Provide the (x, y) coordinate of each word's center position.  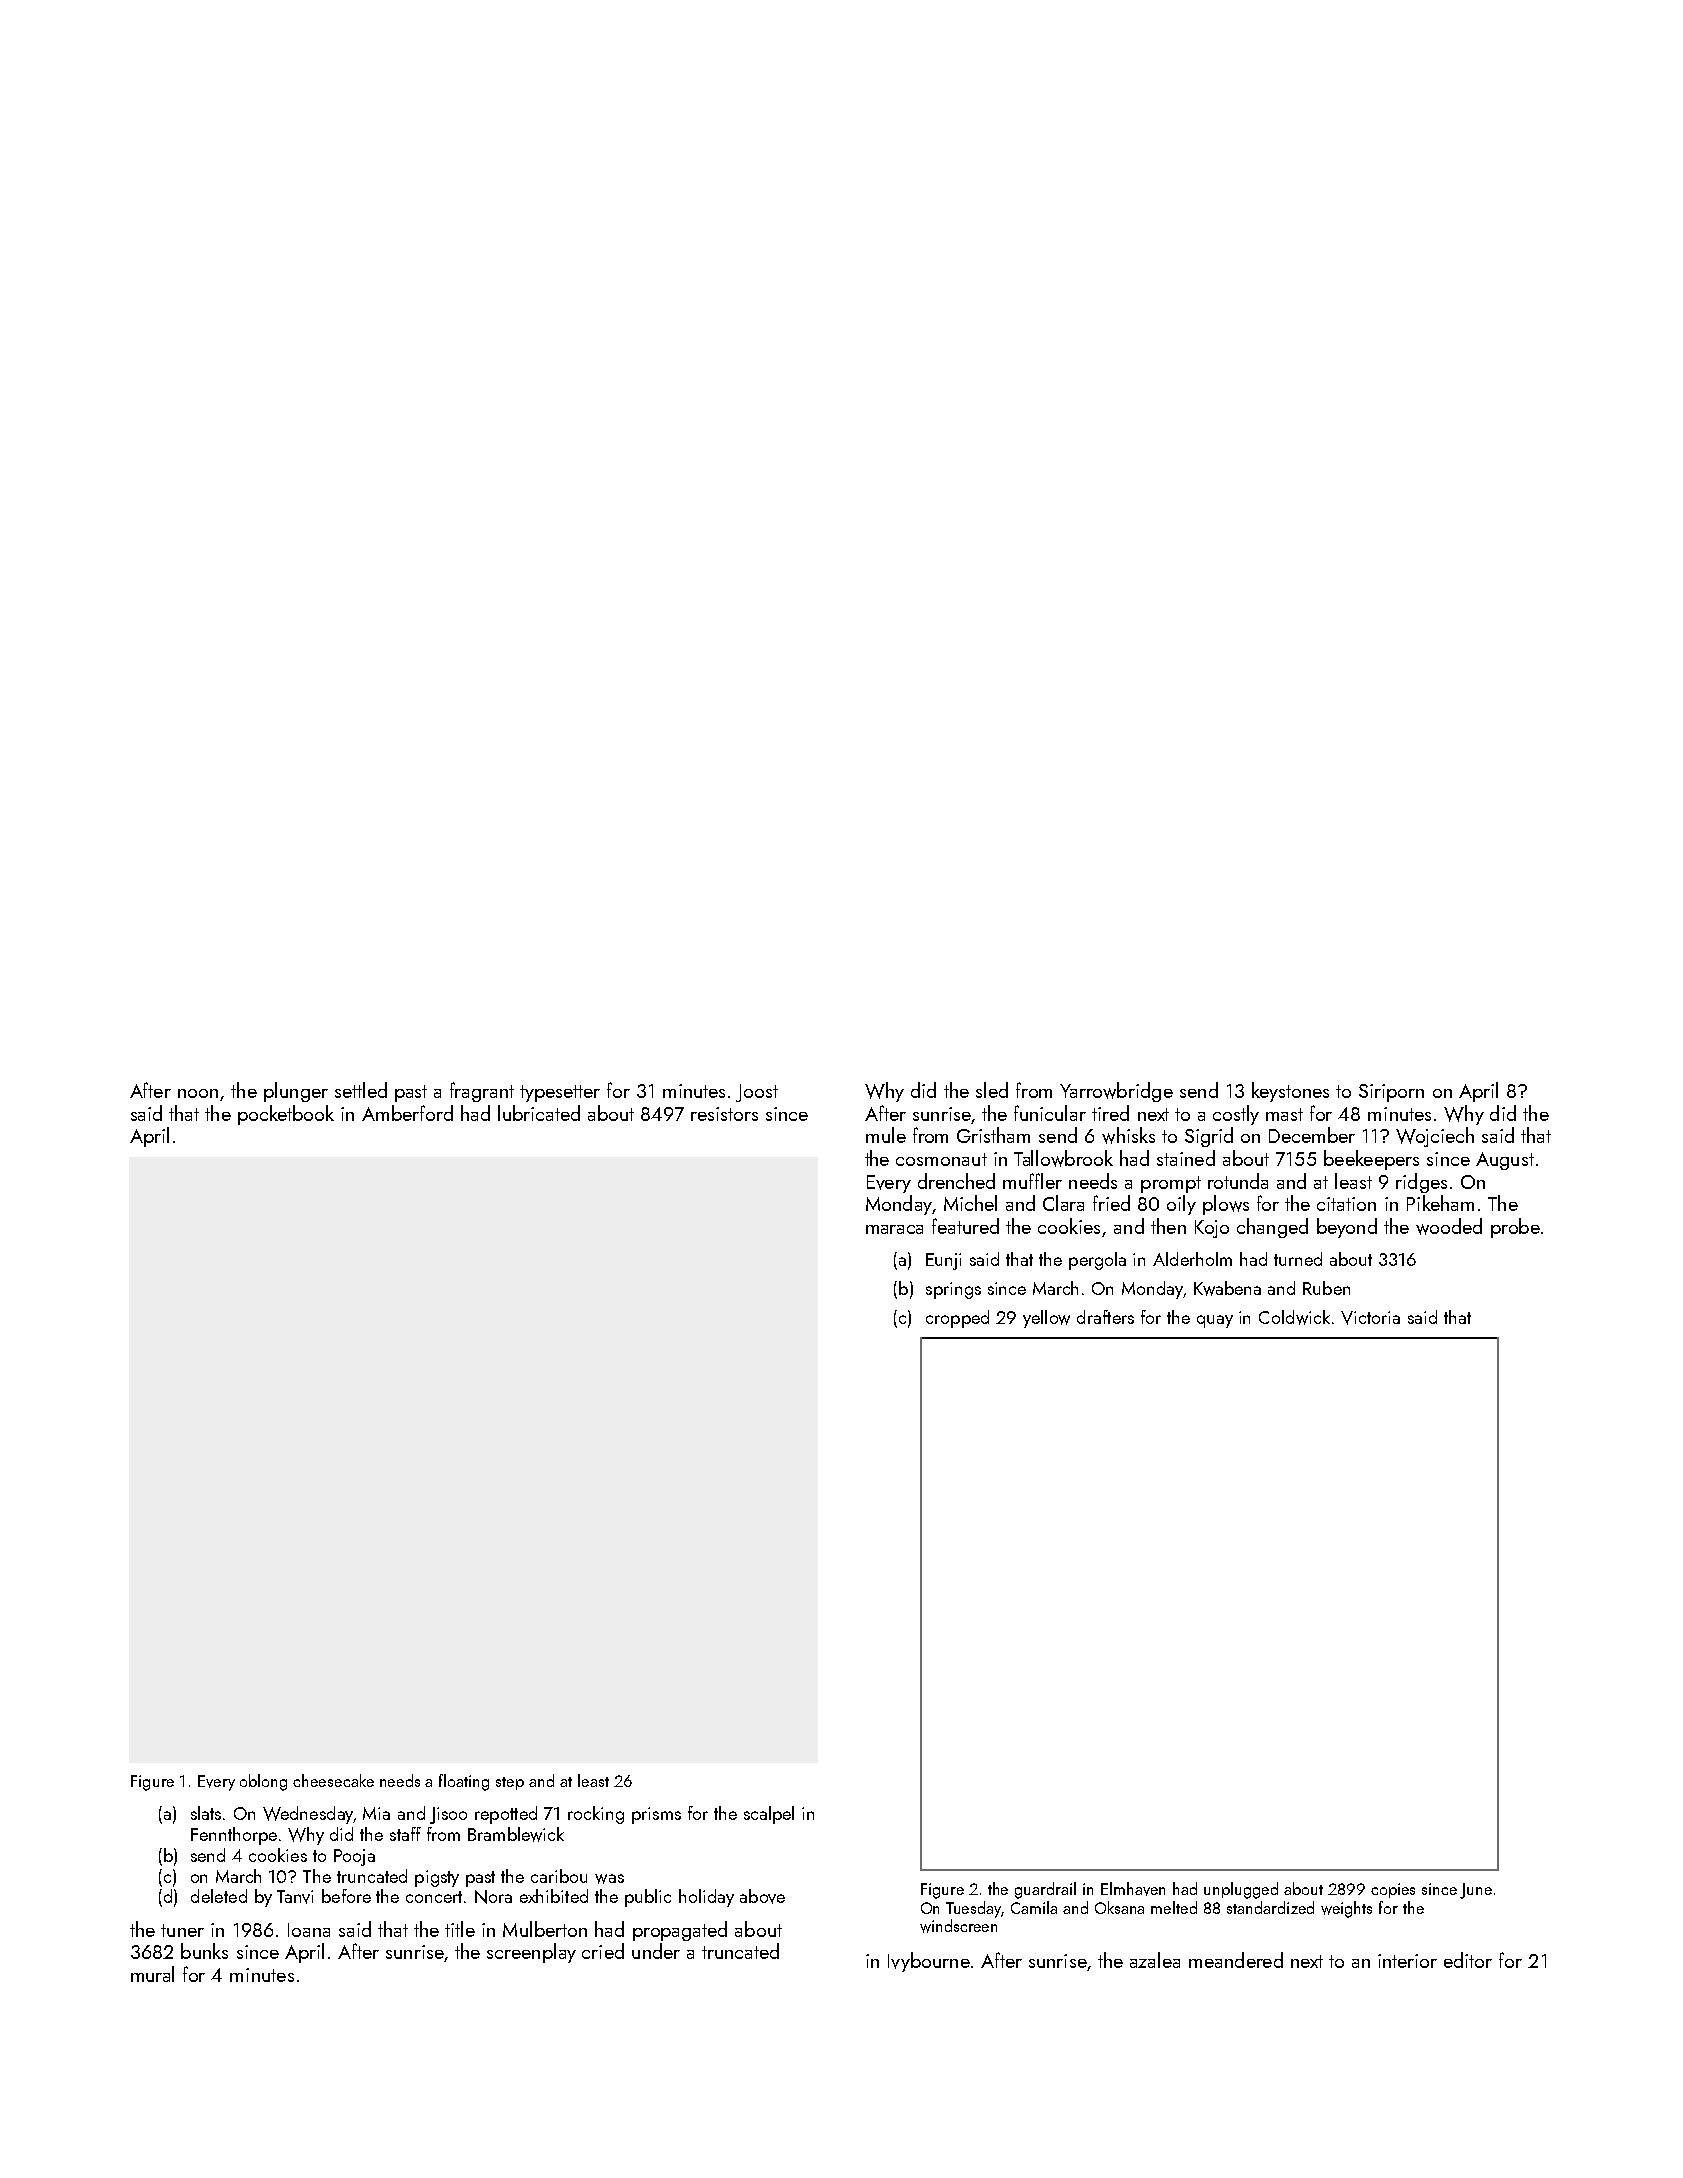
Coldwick (1294, 1317)
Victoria (1370, 1318)
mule (886, 1135)
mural (152, 1974)
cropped (957, 1319)
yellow (1046, 1319)
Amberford (407, 1113)
